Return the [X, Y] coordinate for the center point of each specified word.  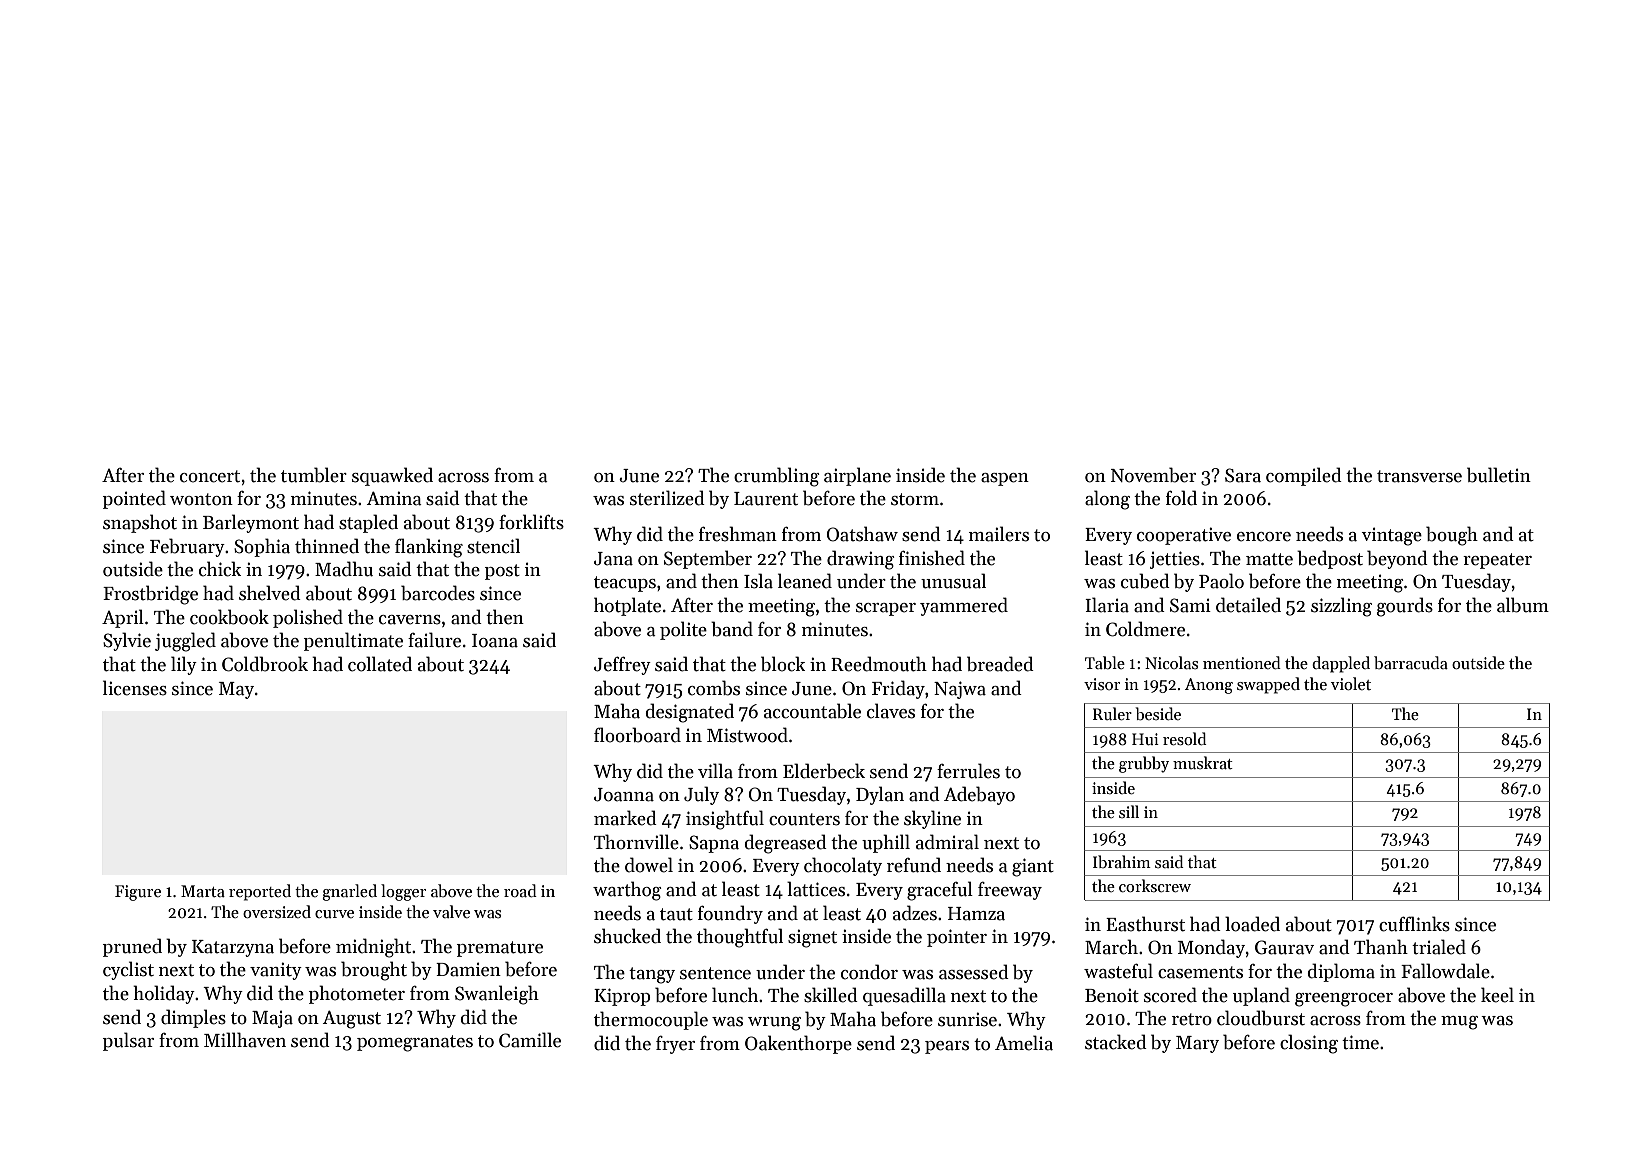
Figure [138, 893]
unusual [953, 581]
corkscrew [1155, 885]
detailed [1248, 605]
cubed [1145, 581]
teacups [625, 584]
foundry [730, 914]
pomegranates [415, 1043]
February [187, 547]
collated [380, 664]
